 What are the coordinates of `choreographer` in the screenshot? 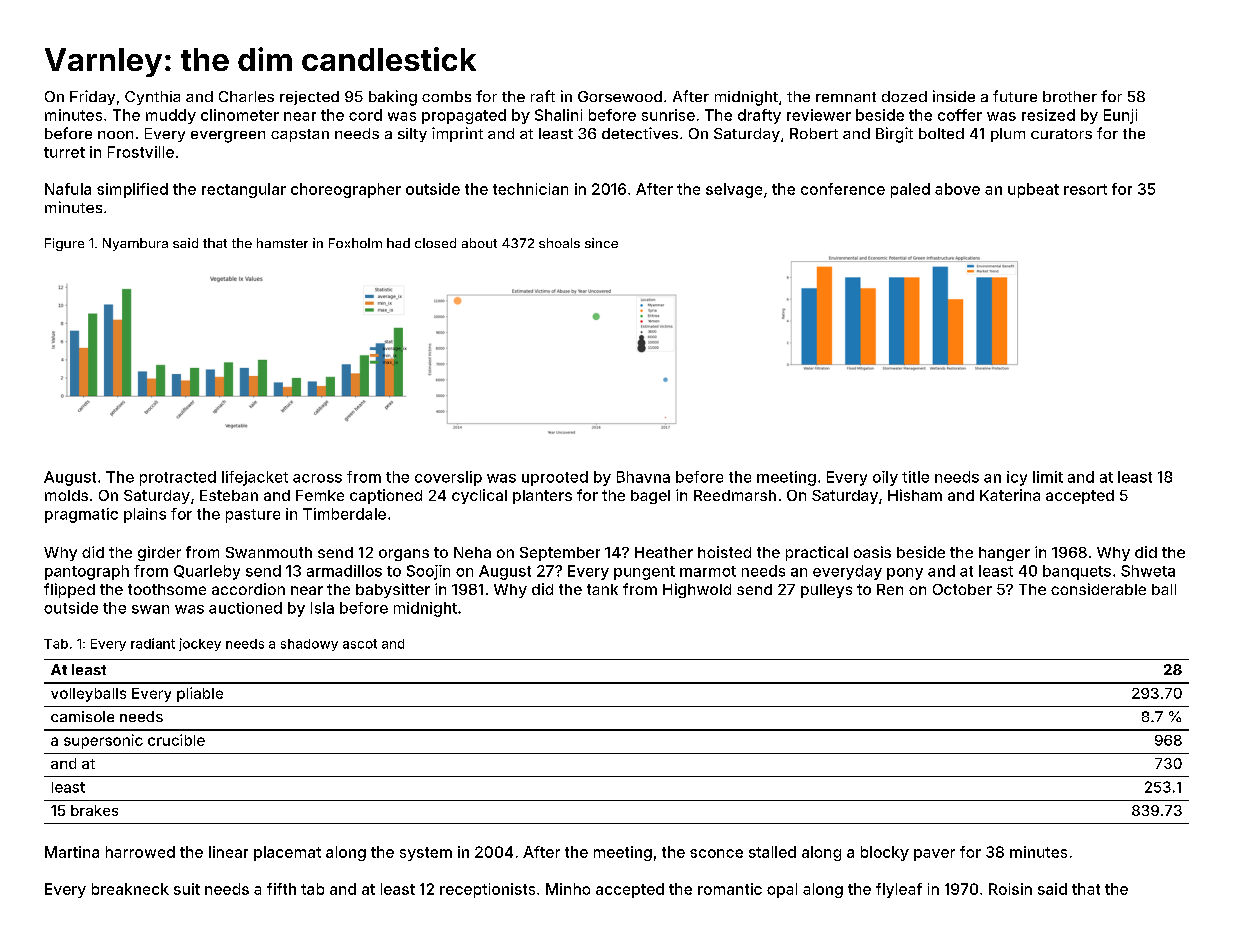 It's located at (346, 190).
